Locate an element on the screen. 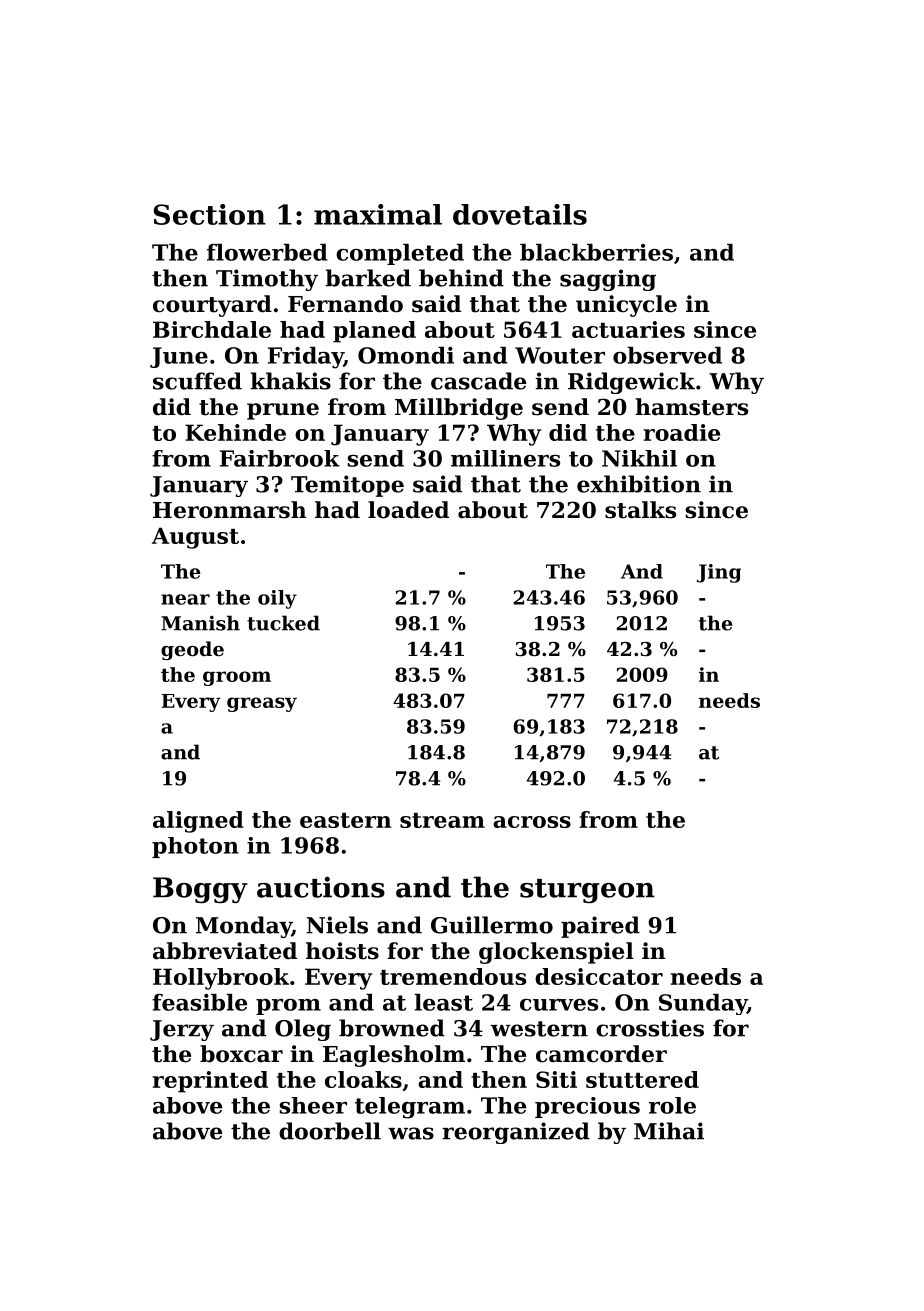 The width and height of the screenshot is (924, 1311). Sunday is located at coordinates (703, 1004).
